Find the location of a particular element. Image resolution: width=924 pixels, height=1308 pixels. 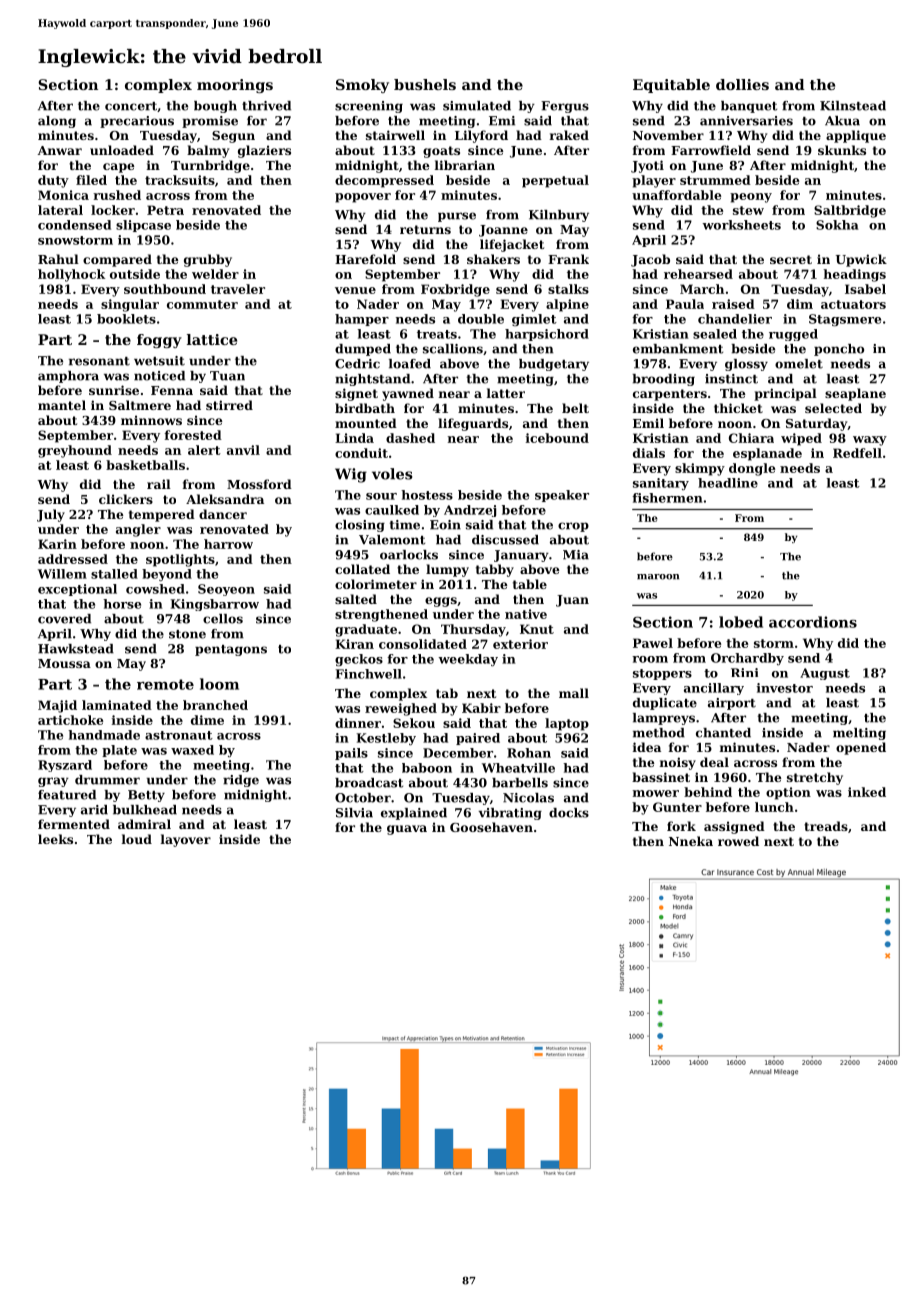

decompressed is located at coordinates (384, 181).
